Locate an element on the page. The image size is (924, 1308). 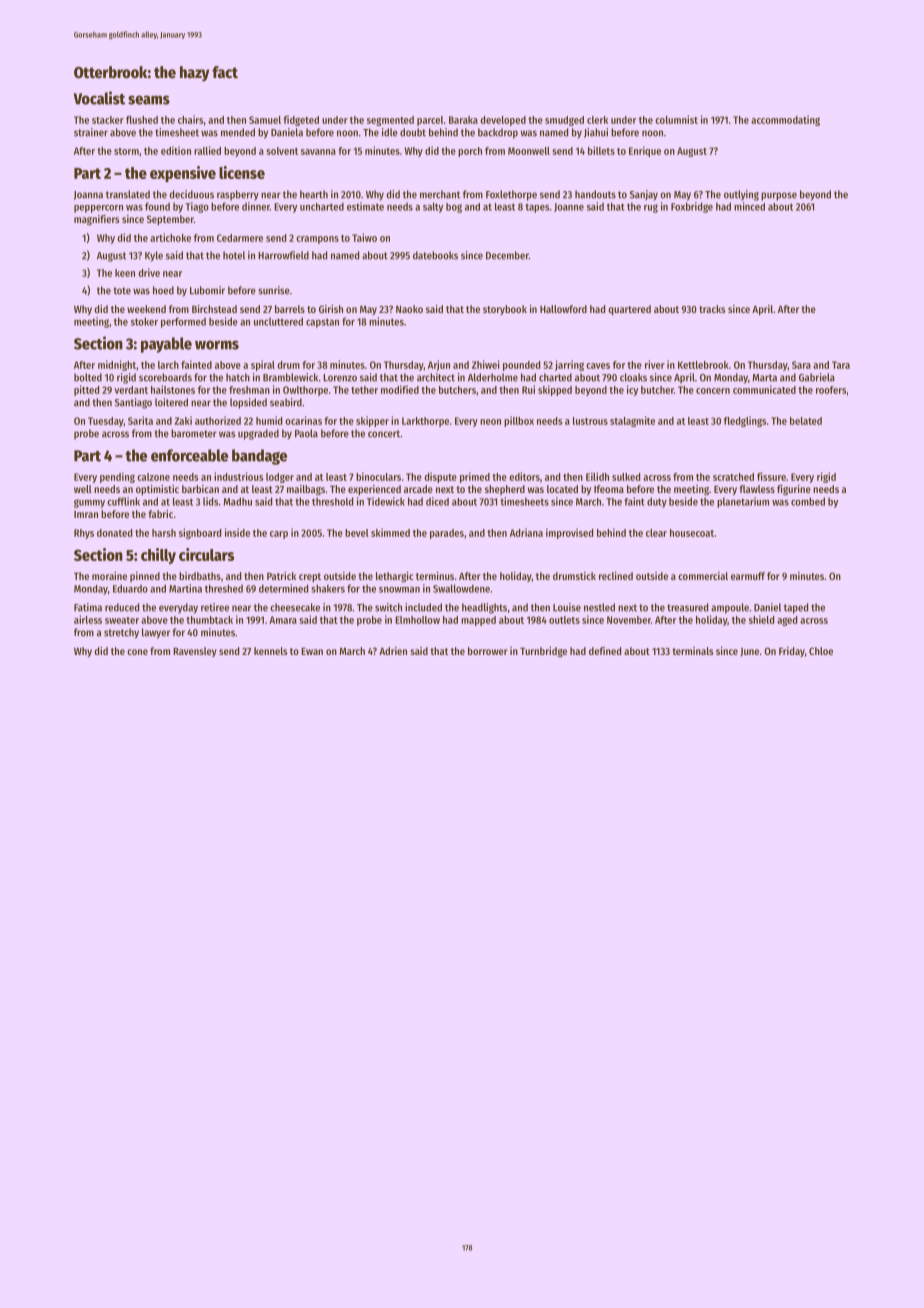
Gabriela is located at coordinates (817, 377).
